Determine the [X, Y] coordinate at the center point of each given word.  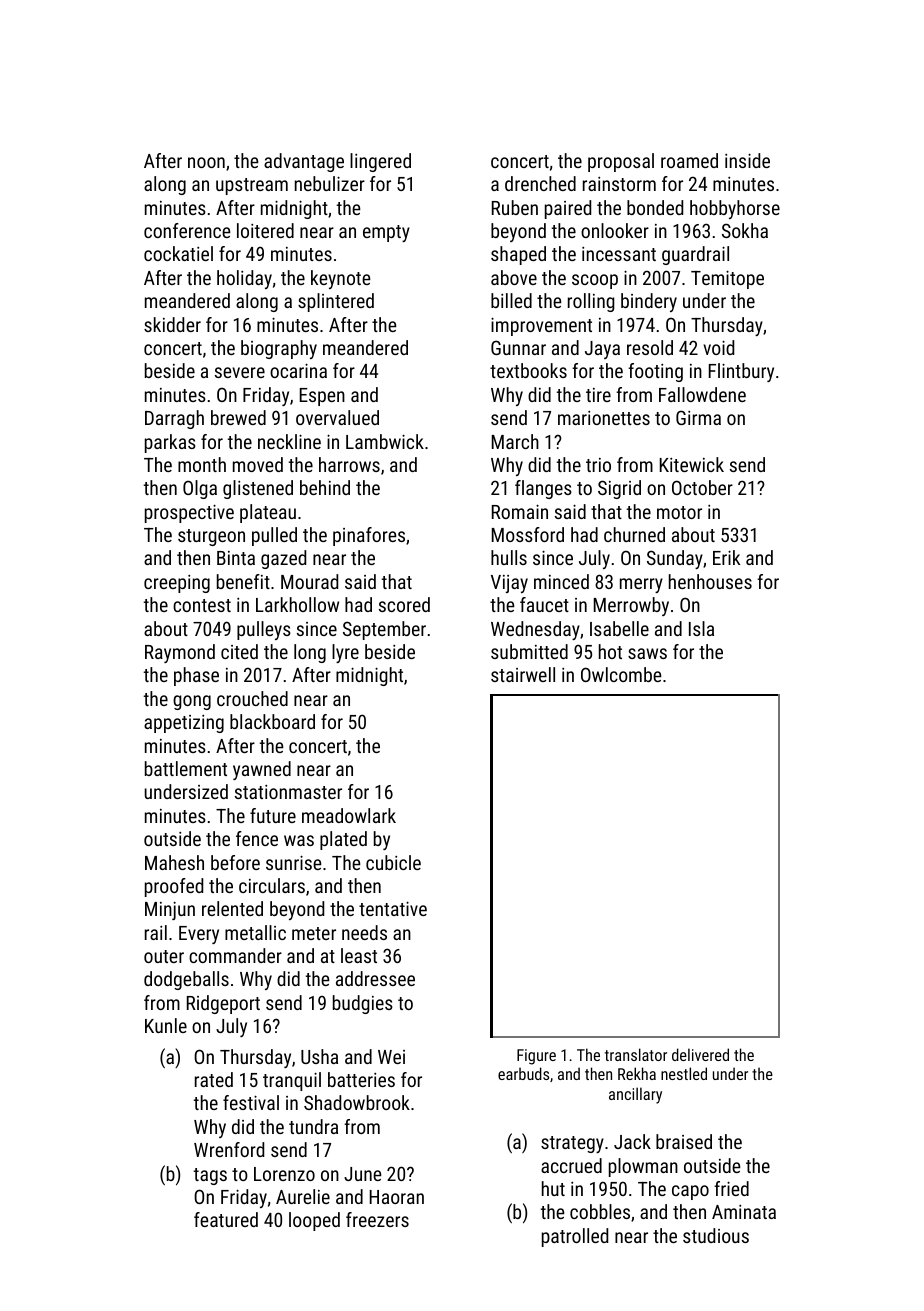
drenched [540, 183]
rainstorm [619, 184]
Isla [701, 628]
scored [404, 604]
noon [206, 162]
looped [314, 1221]
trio [598, 465]
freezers [377, 1219]
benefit [243, 581]
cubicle [393, 862]
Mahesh [174, 862]
